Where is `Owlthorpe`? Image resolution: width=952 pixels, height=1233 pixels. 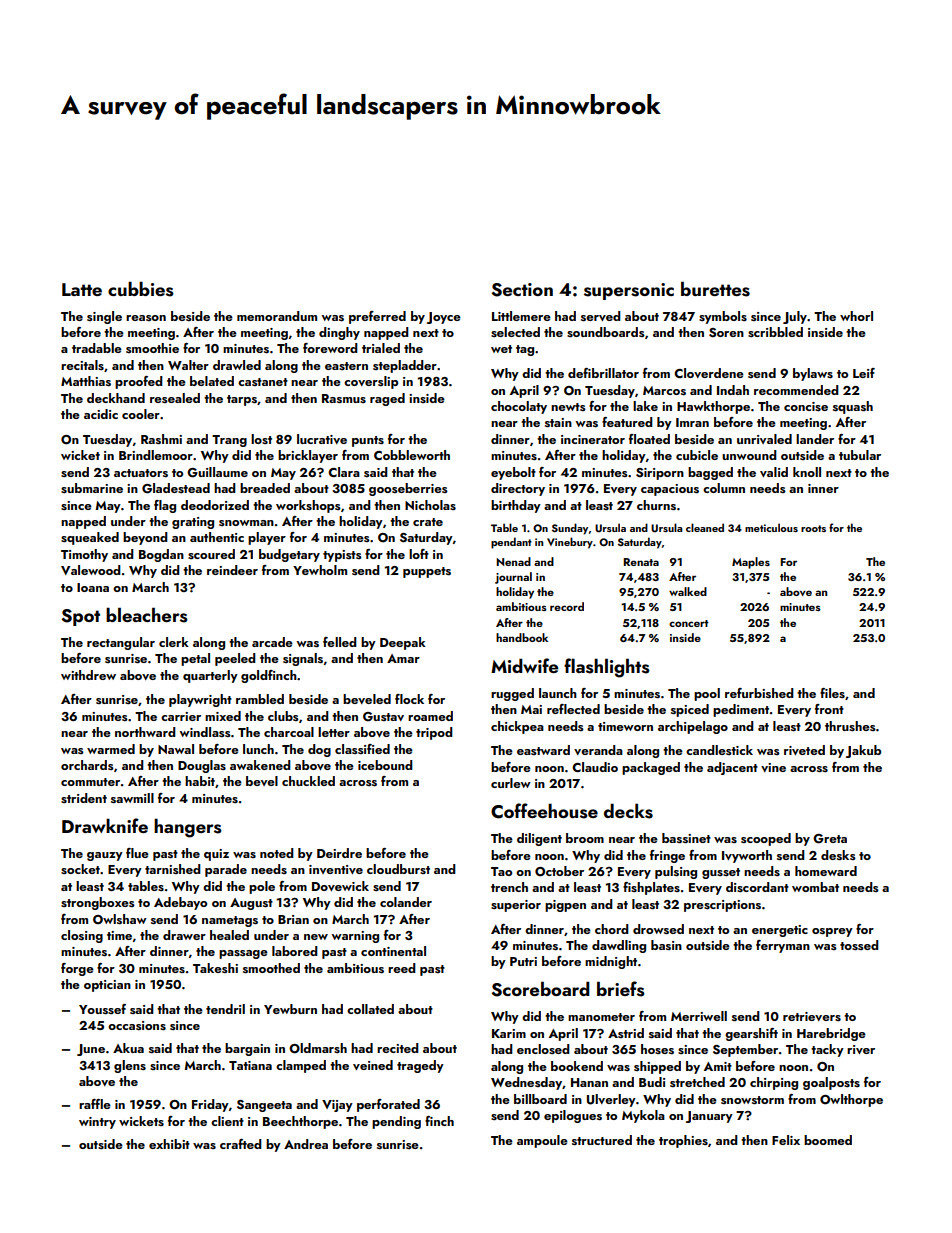 Owlthorpe is located at coordinates (851, 1100).
